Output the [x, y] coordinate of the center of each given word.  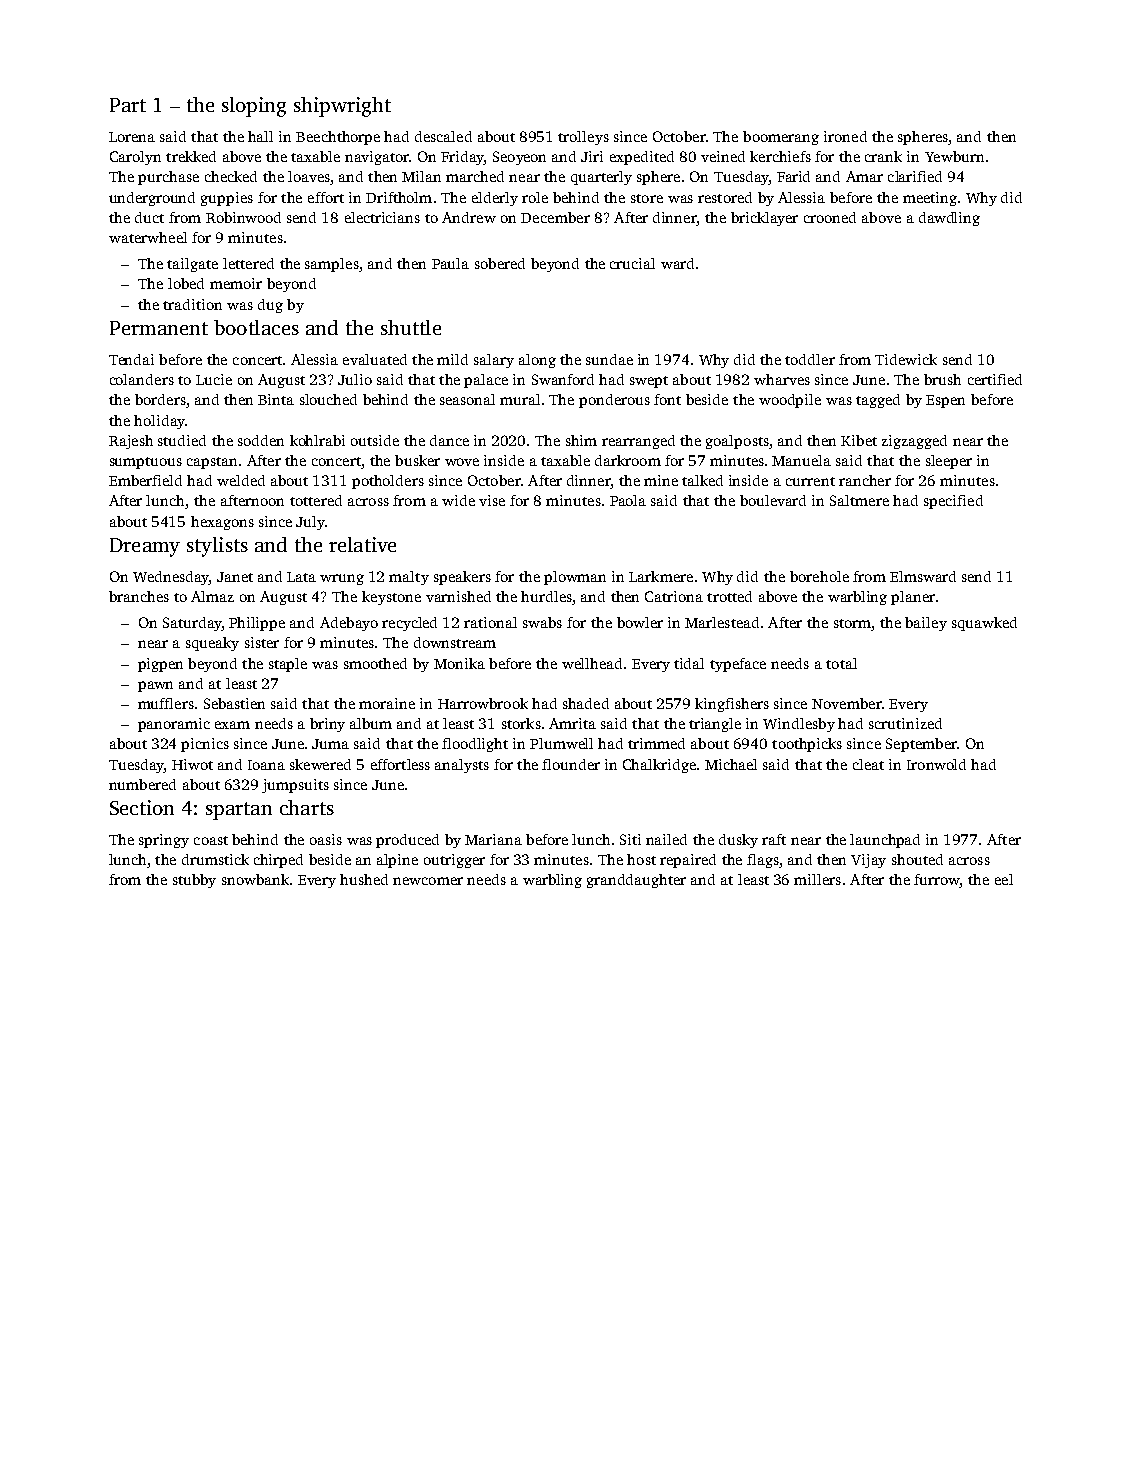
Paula [450, 263]
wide [458, 500]
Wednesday [171, 578]
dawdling [949, 219]
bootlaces [256, 327]
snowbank [255, 879]
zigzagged [914, 442]
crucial [632, 263]
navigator [377, 158]
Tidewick [906, 359]
